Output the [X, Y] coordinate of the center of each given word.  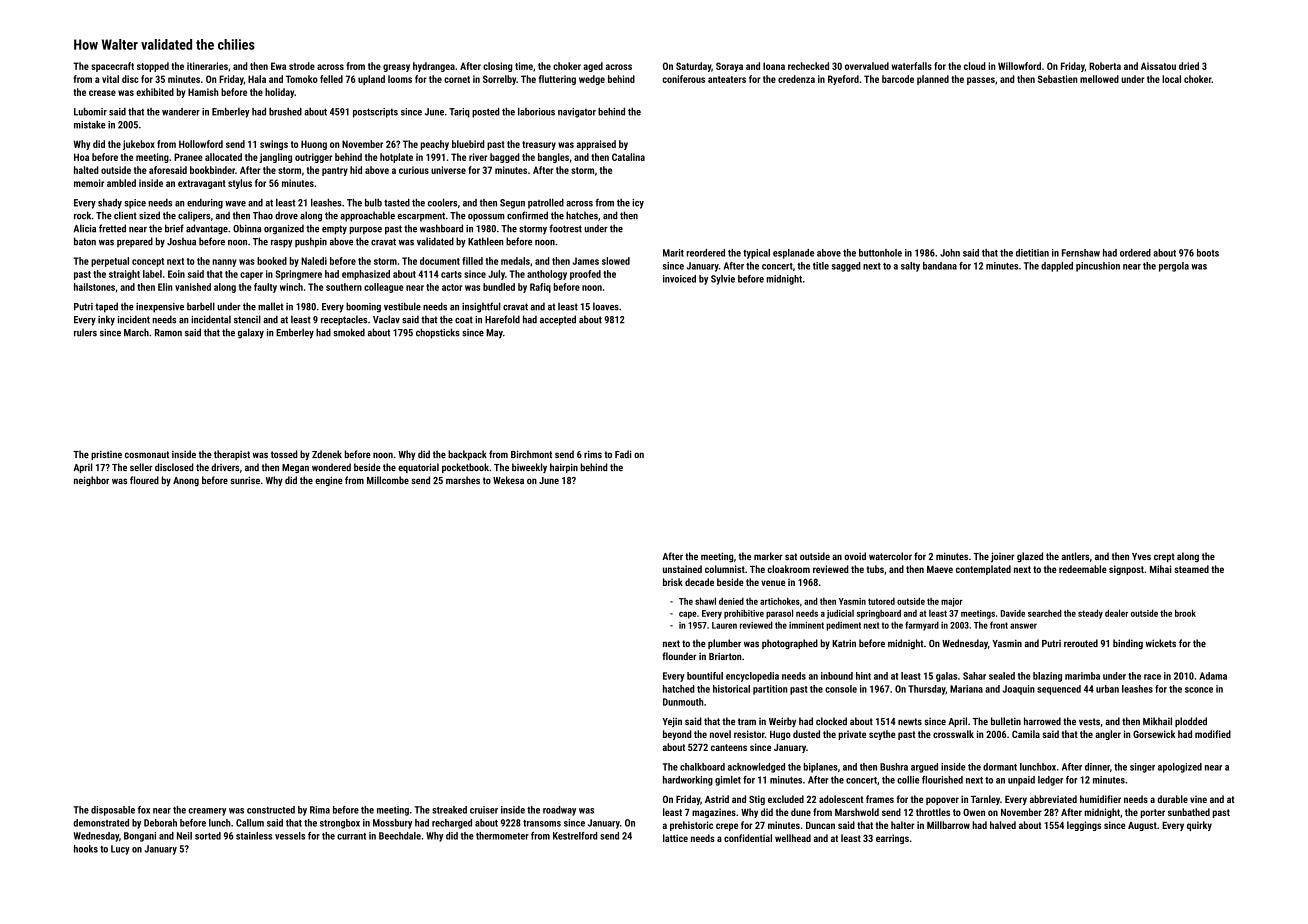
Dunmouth [683, 702]
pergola [1174, 267]
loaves [606, 306]
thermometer [502, 836]
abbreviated [1053, 799]
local [1171, 79]
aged [593, 67]
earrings [892, 839]
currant [351, 836]
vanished [193, 287]
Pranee [188, 157]
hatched [679, 689]
